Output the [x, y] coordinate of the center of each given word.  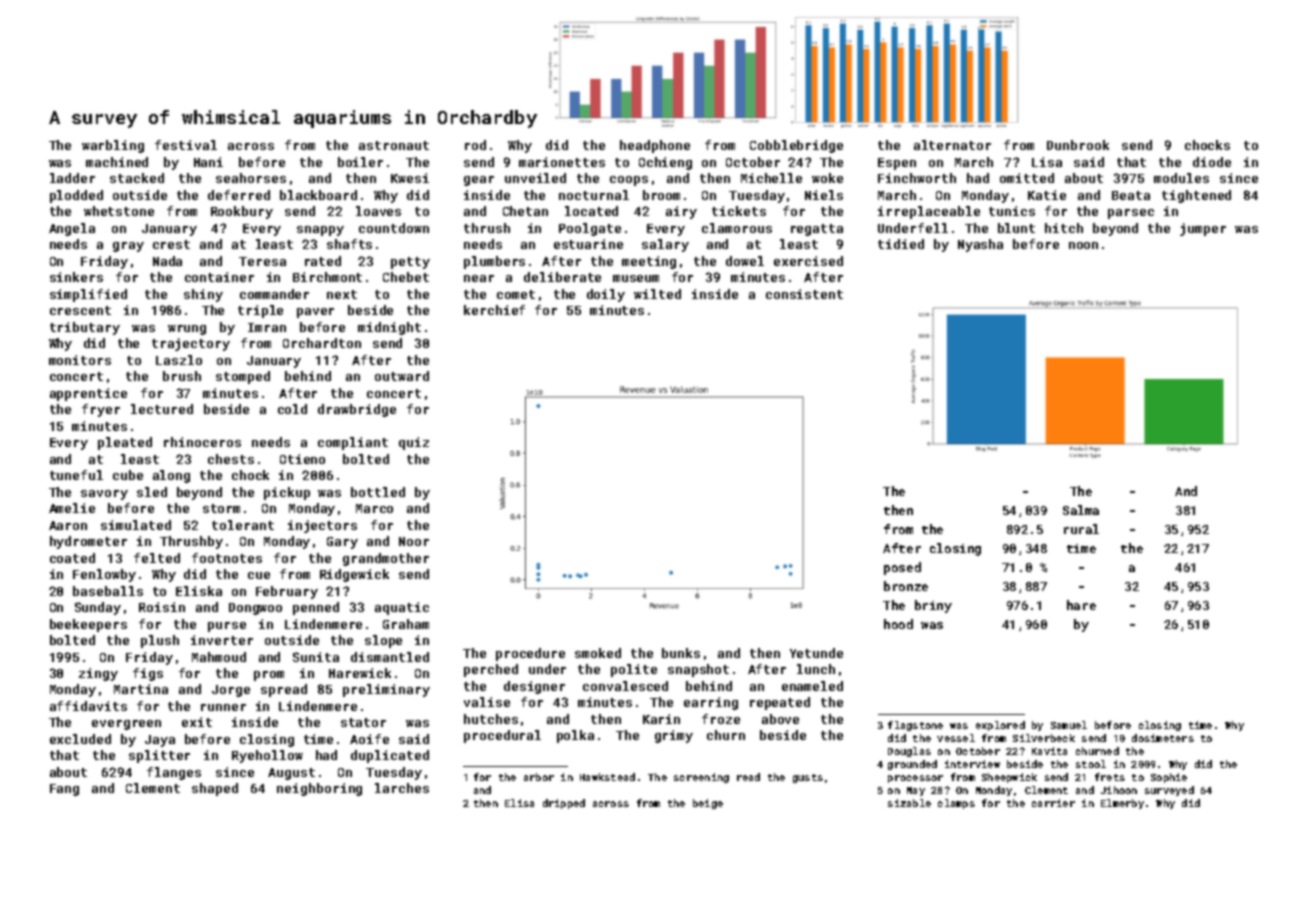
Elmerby [1122, 804]
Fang [64, 790]
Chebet [406, 277]
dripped [564, 804]
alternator [952, 145]
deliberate [562, 277]
